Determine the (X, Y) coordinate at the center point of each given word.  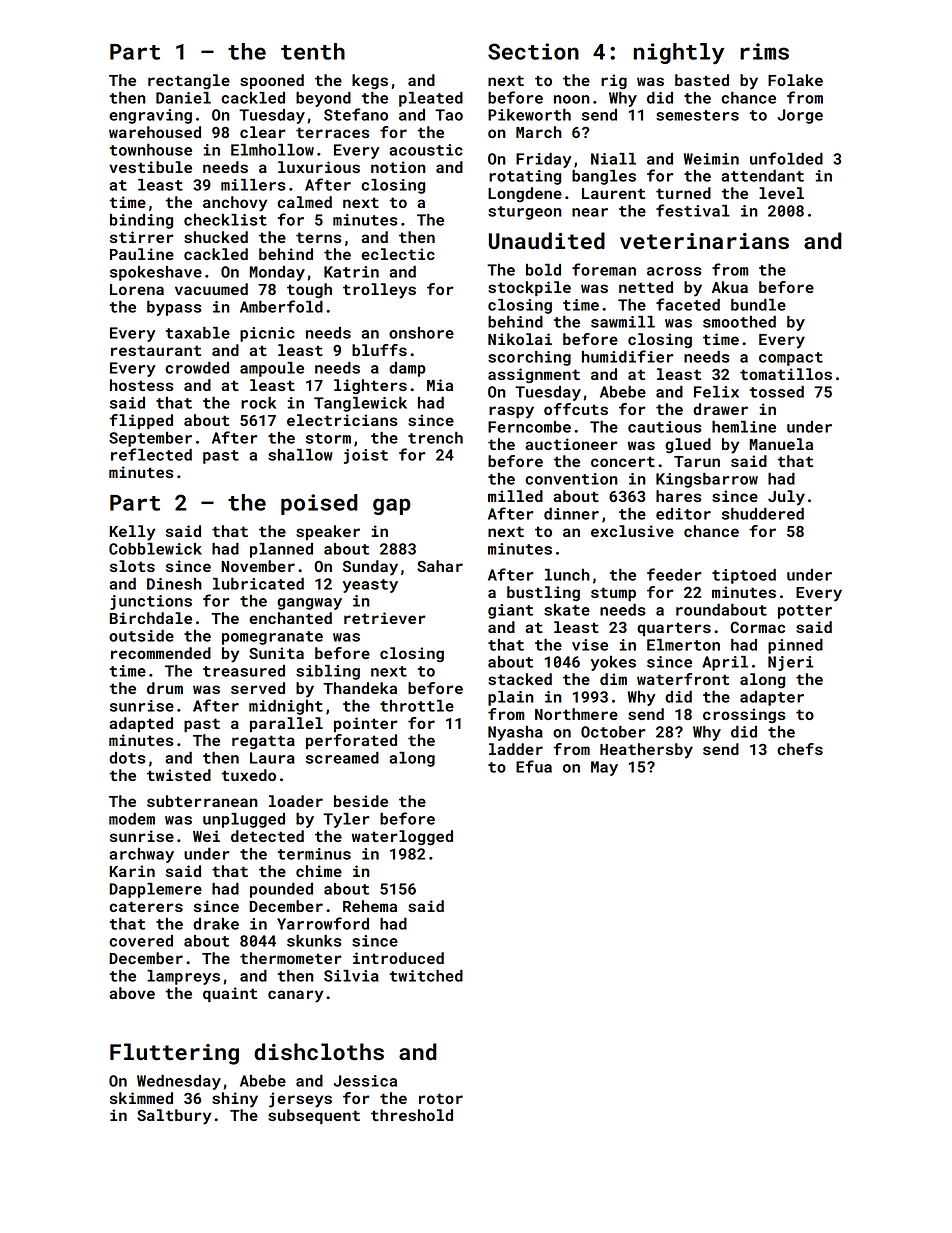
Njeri (790, 663)
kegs (370, 82)
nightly (679, 53)
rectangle (189, 82)
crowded (197, 368)
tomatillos (786, 374)
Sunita (276, 653)
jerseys (300, 1100)
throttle (417, 706)
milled (515, 496)
